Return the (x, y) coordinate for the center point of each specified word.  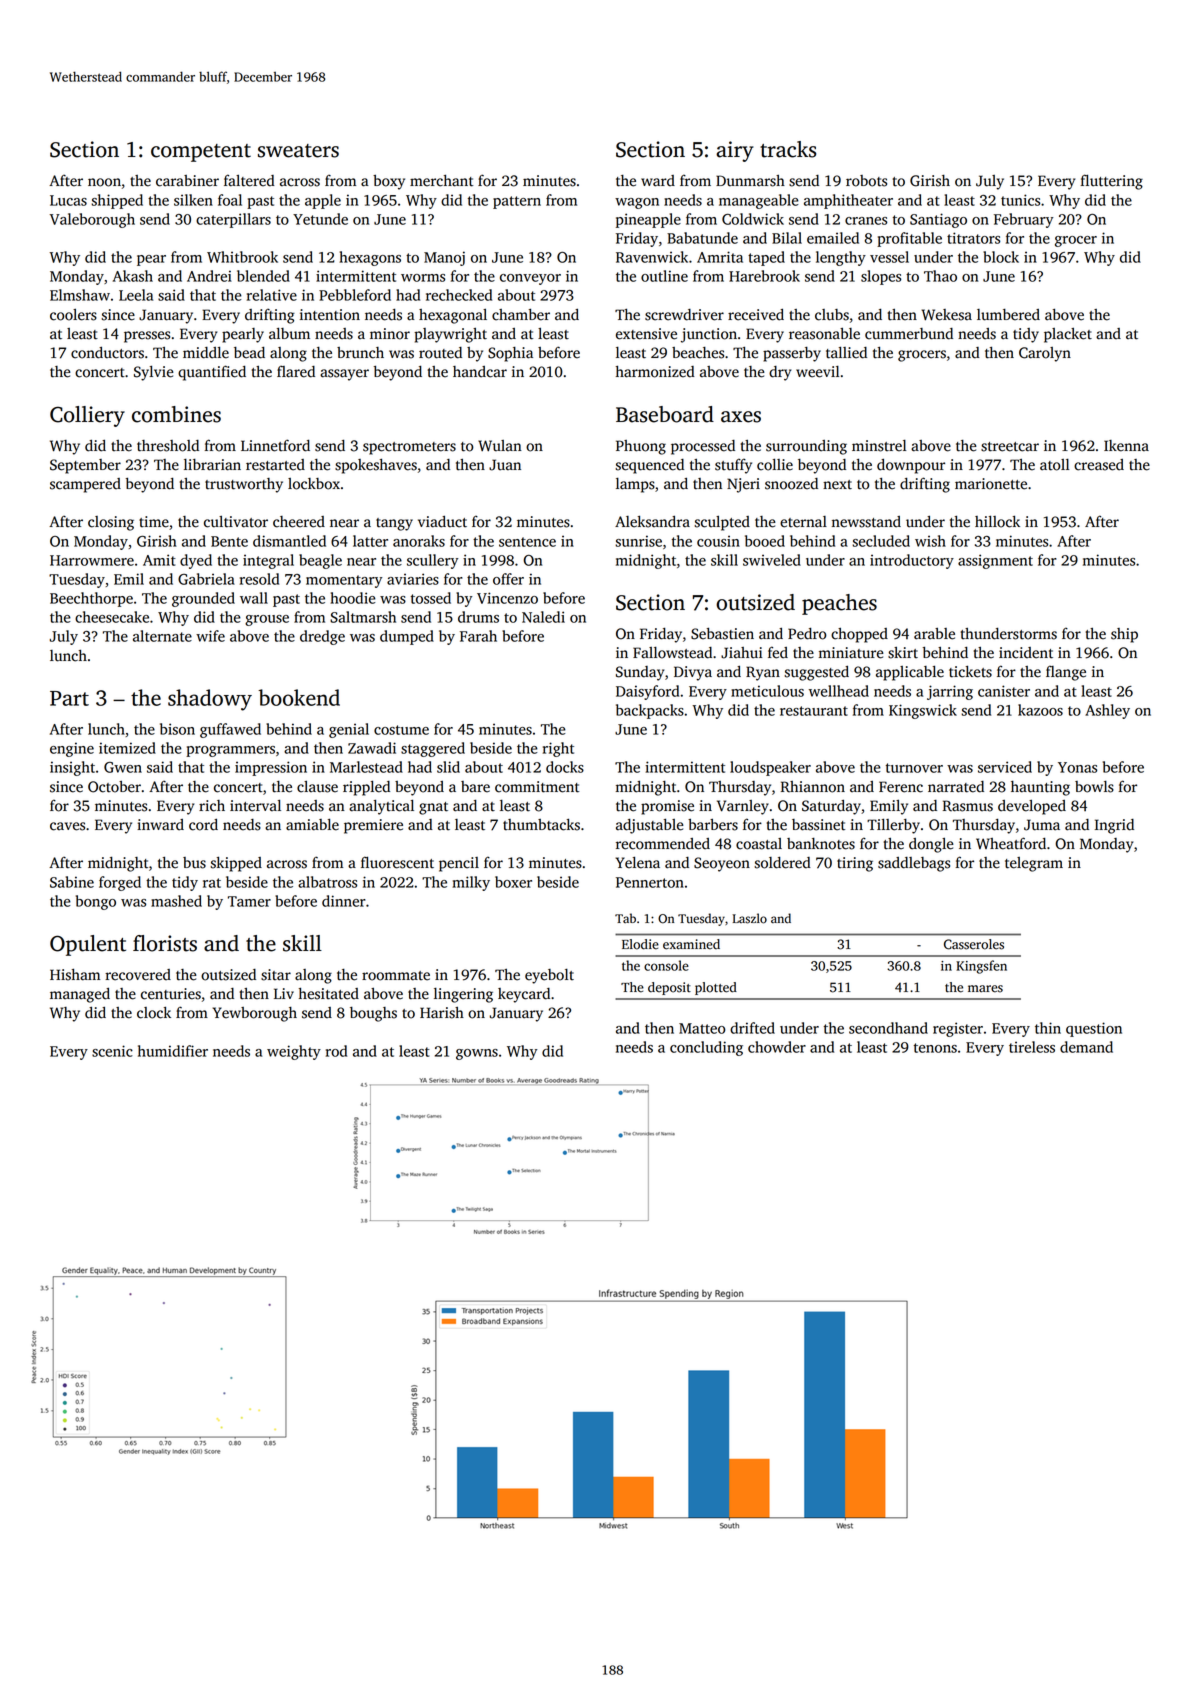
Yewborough (254, 1014)
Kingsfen (981, 967)
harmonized (655, 372)
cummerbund (909, 334)
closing (111, 523)
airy (735, 151)
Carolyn (1045, 354)
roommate (396, 976)
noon (104, 182)
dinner (344, 901)
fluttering (1112, 182)
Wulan (500, 446)
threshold (168, 446)
